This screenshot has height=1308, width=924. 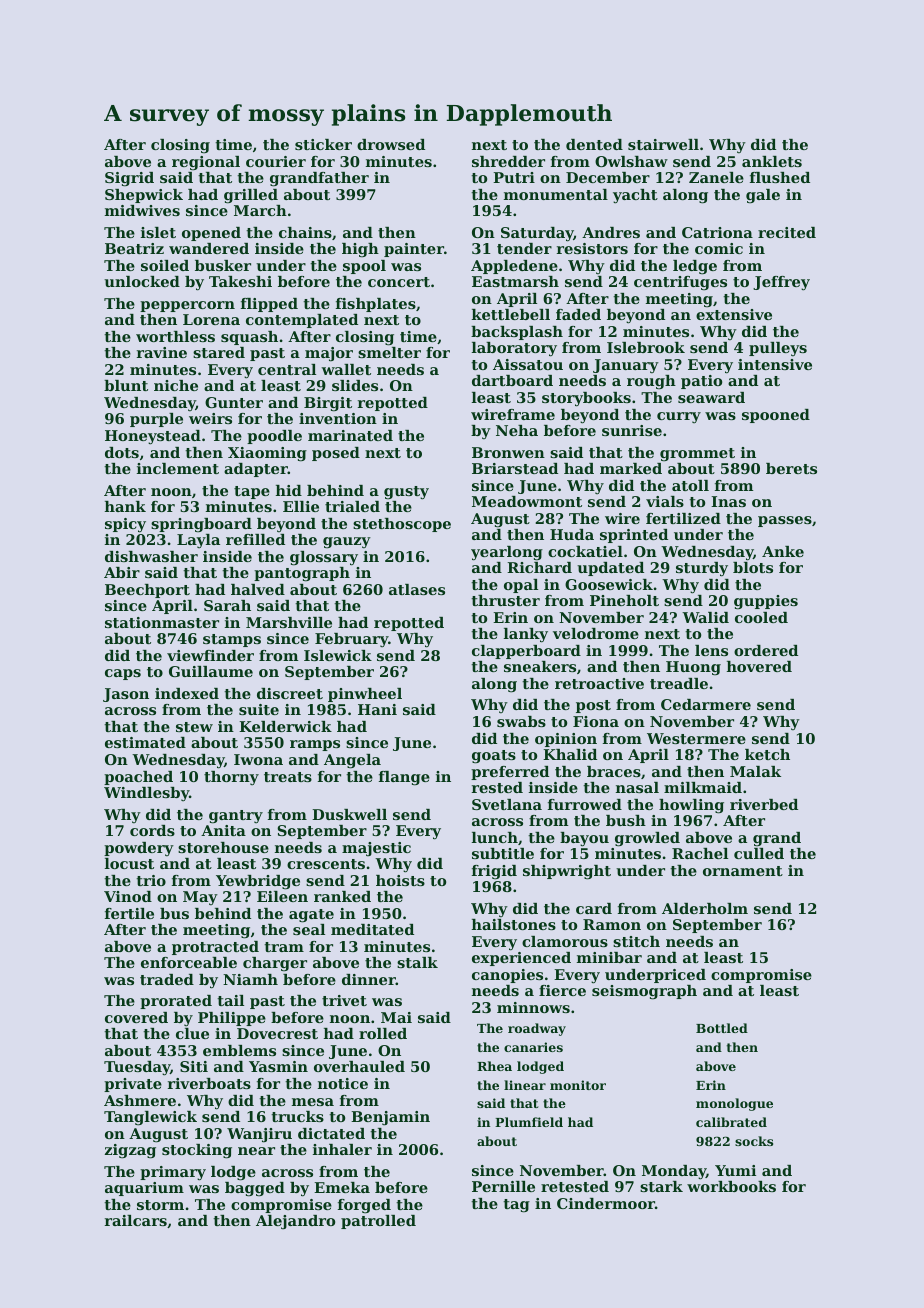 I want to click on Marshville, so click(x=289, y=622).
